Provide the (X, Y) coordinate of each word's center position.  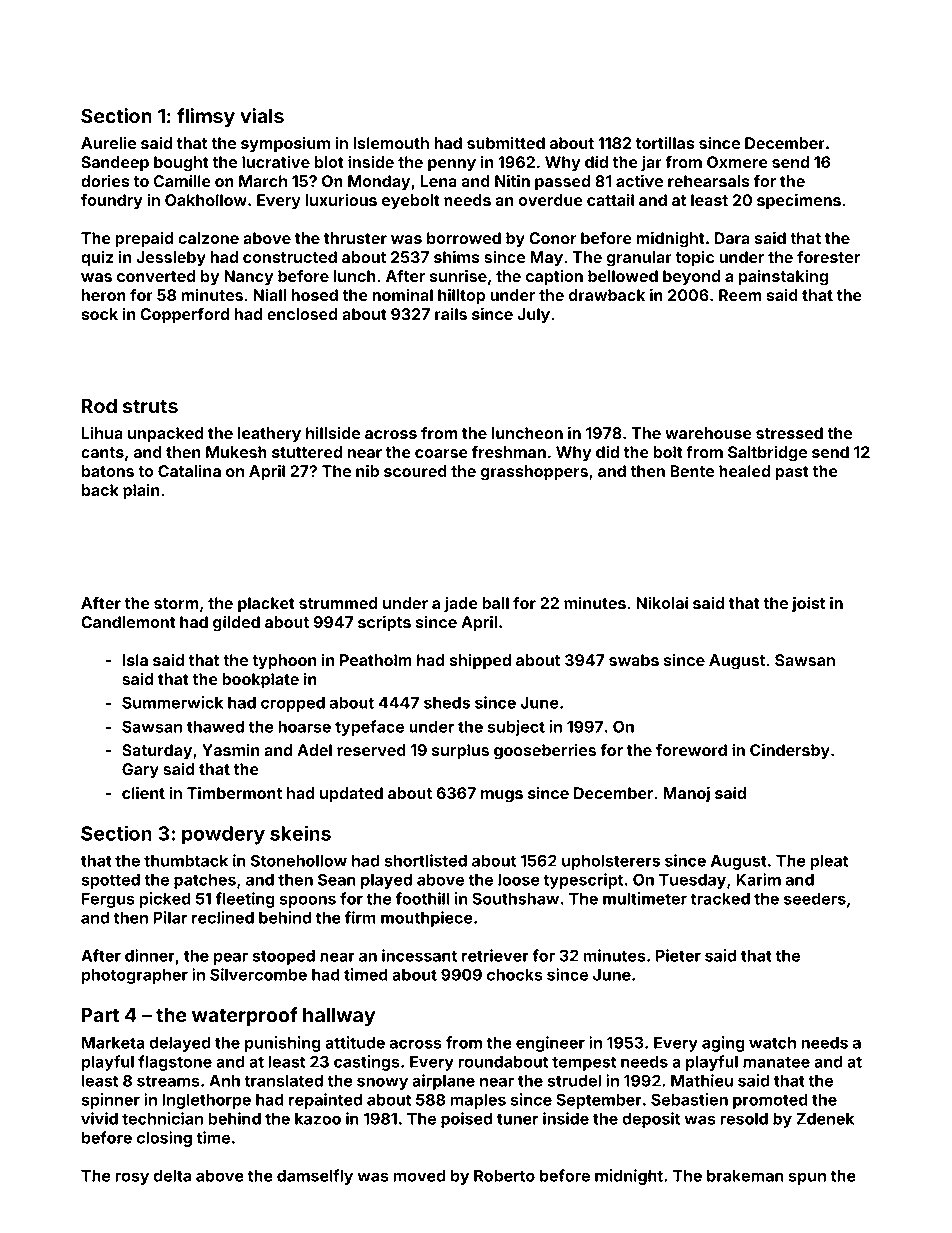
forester (828, 257)
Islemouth (391, 143)
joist (808, 605)
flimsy (206, 117)
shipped (480, 662)
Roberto (504, 1176)
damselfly (315, 1177)
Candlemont (128, 622)
